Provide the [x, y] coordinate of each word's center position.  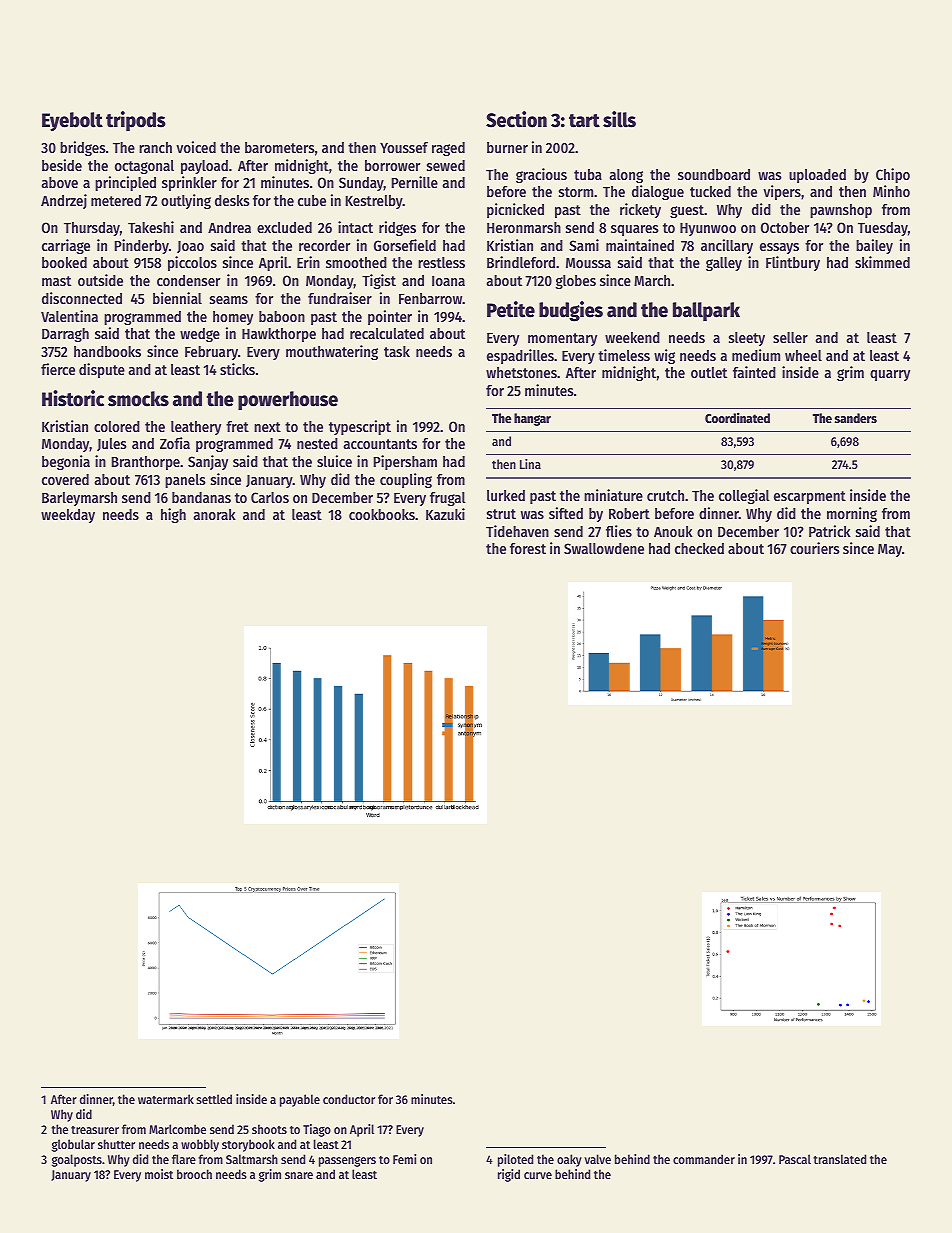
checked [699, 548]
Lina [530, 464]
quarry [890, 375]
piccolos [192, 263]
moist [159, 1174]
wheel [803, 355]
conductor [349, 1099]
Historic [73, 398]
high [173, 515]
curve [538, 1175]
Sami [584, 245]
